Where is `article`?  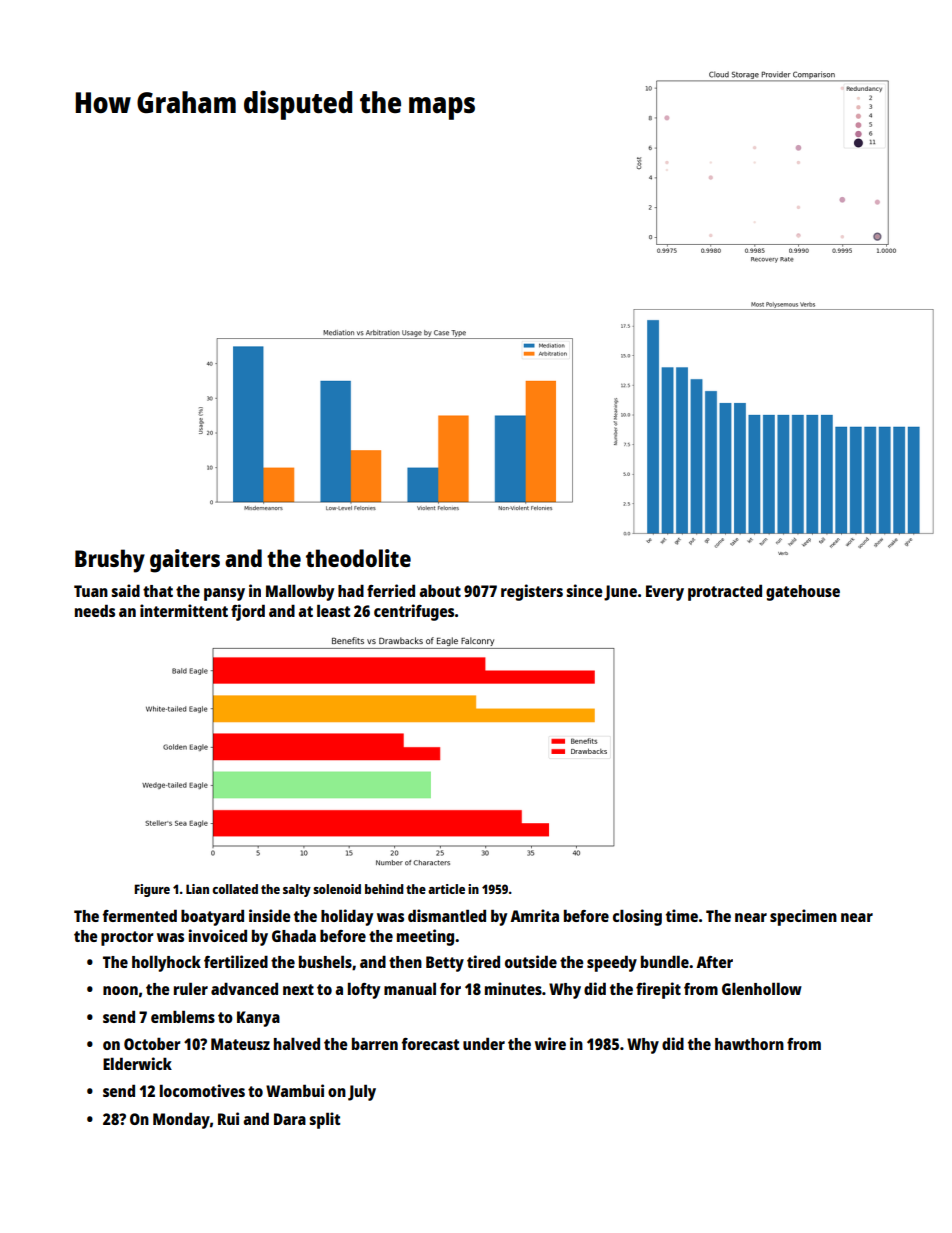 article is located at coordinates (446, 889).
